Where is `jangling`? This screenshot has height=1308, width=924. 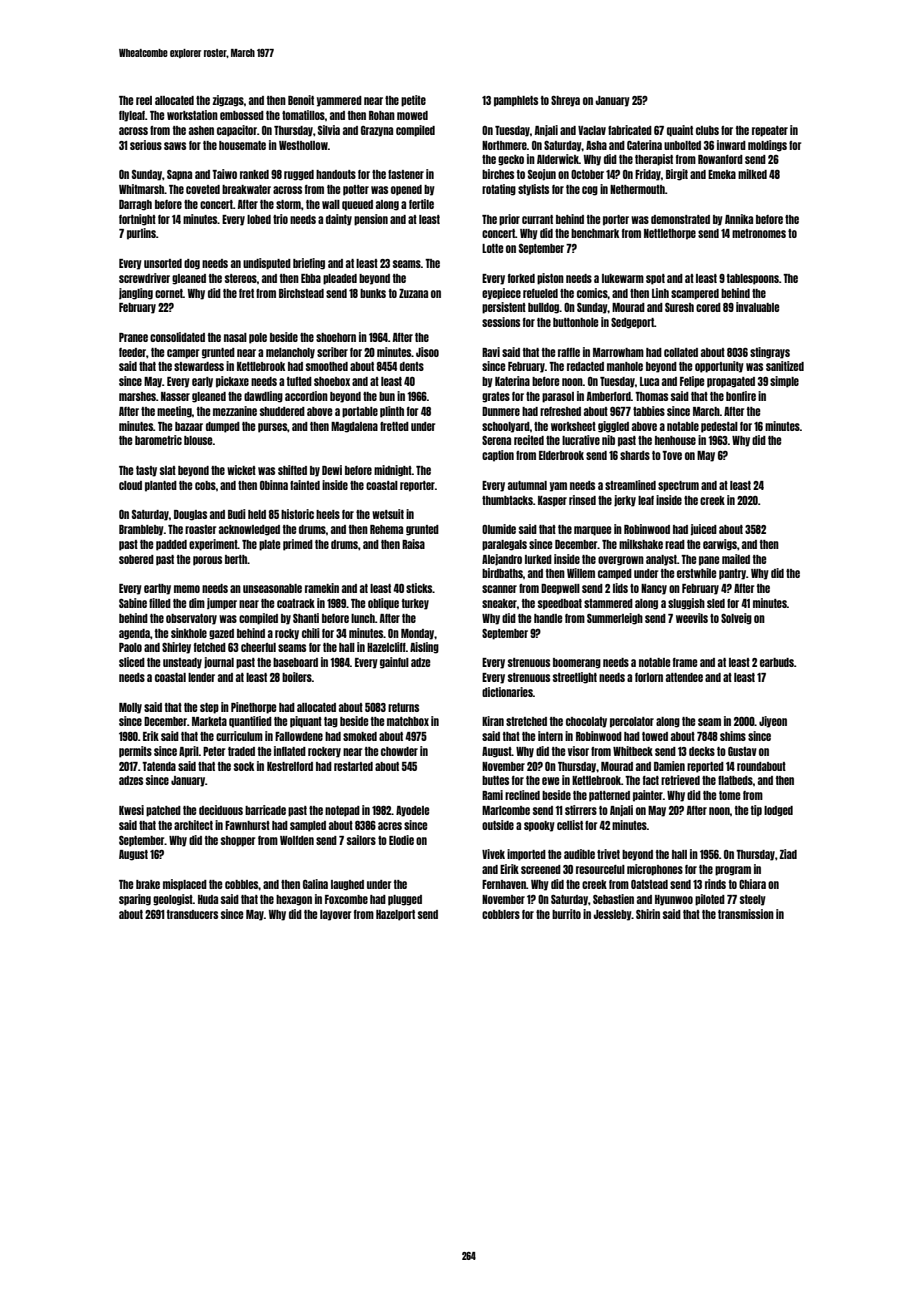 jangling is located at coordinates (136, 294).
